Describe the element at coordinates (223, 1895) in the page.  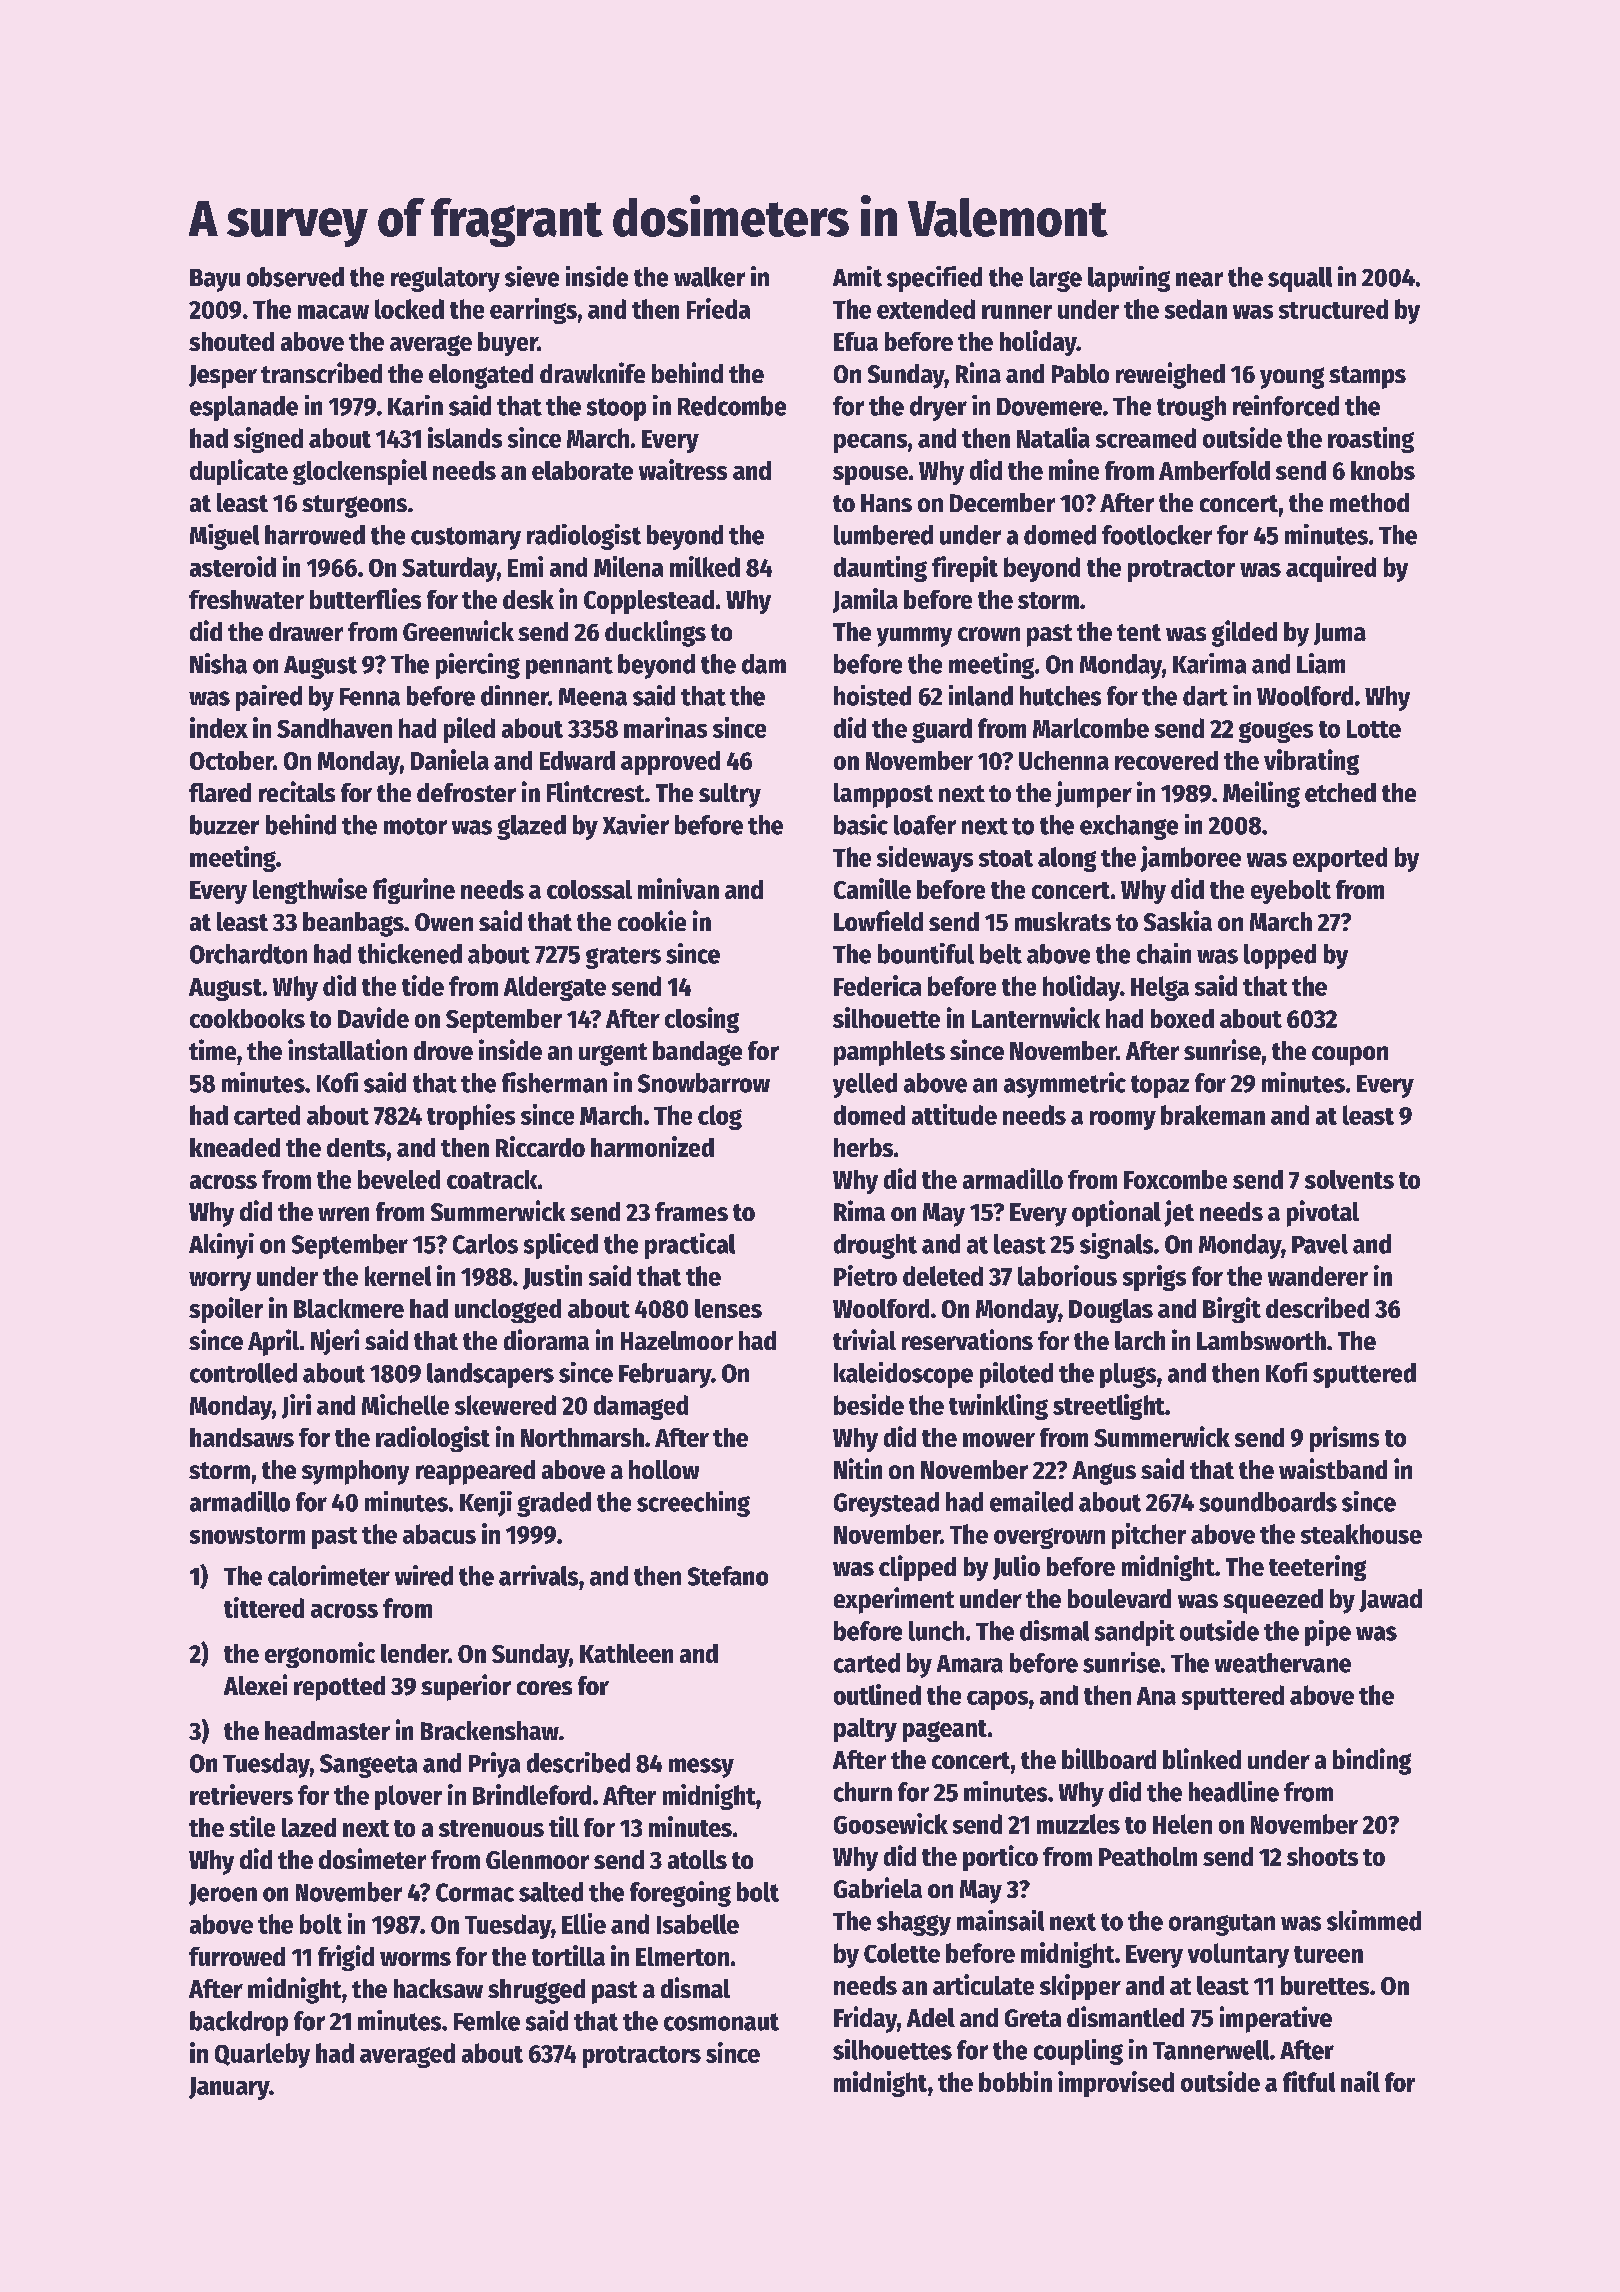
I see `Jeroen` at that location.
